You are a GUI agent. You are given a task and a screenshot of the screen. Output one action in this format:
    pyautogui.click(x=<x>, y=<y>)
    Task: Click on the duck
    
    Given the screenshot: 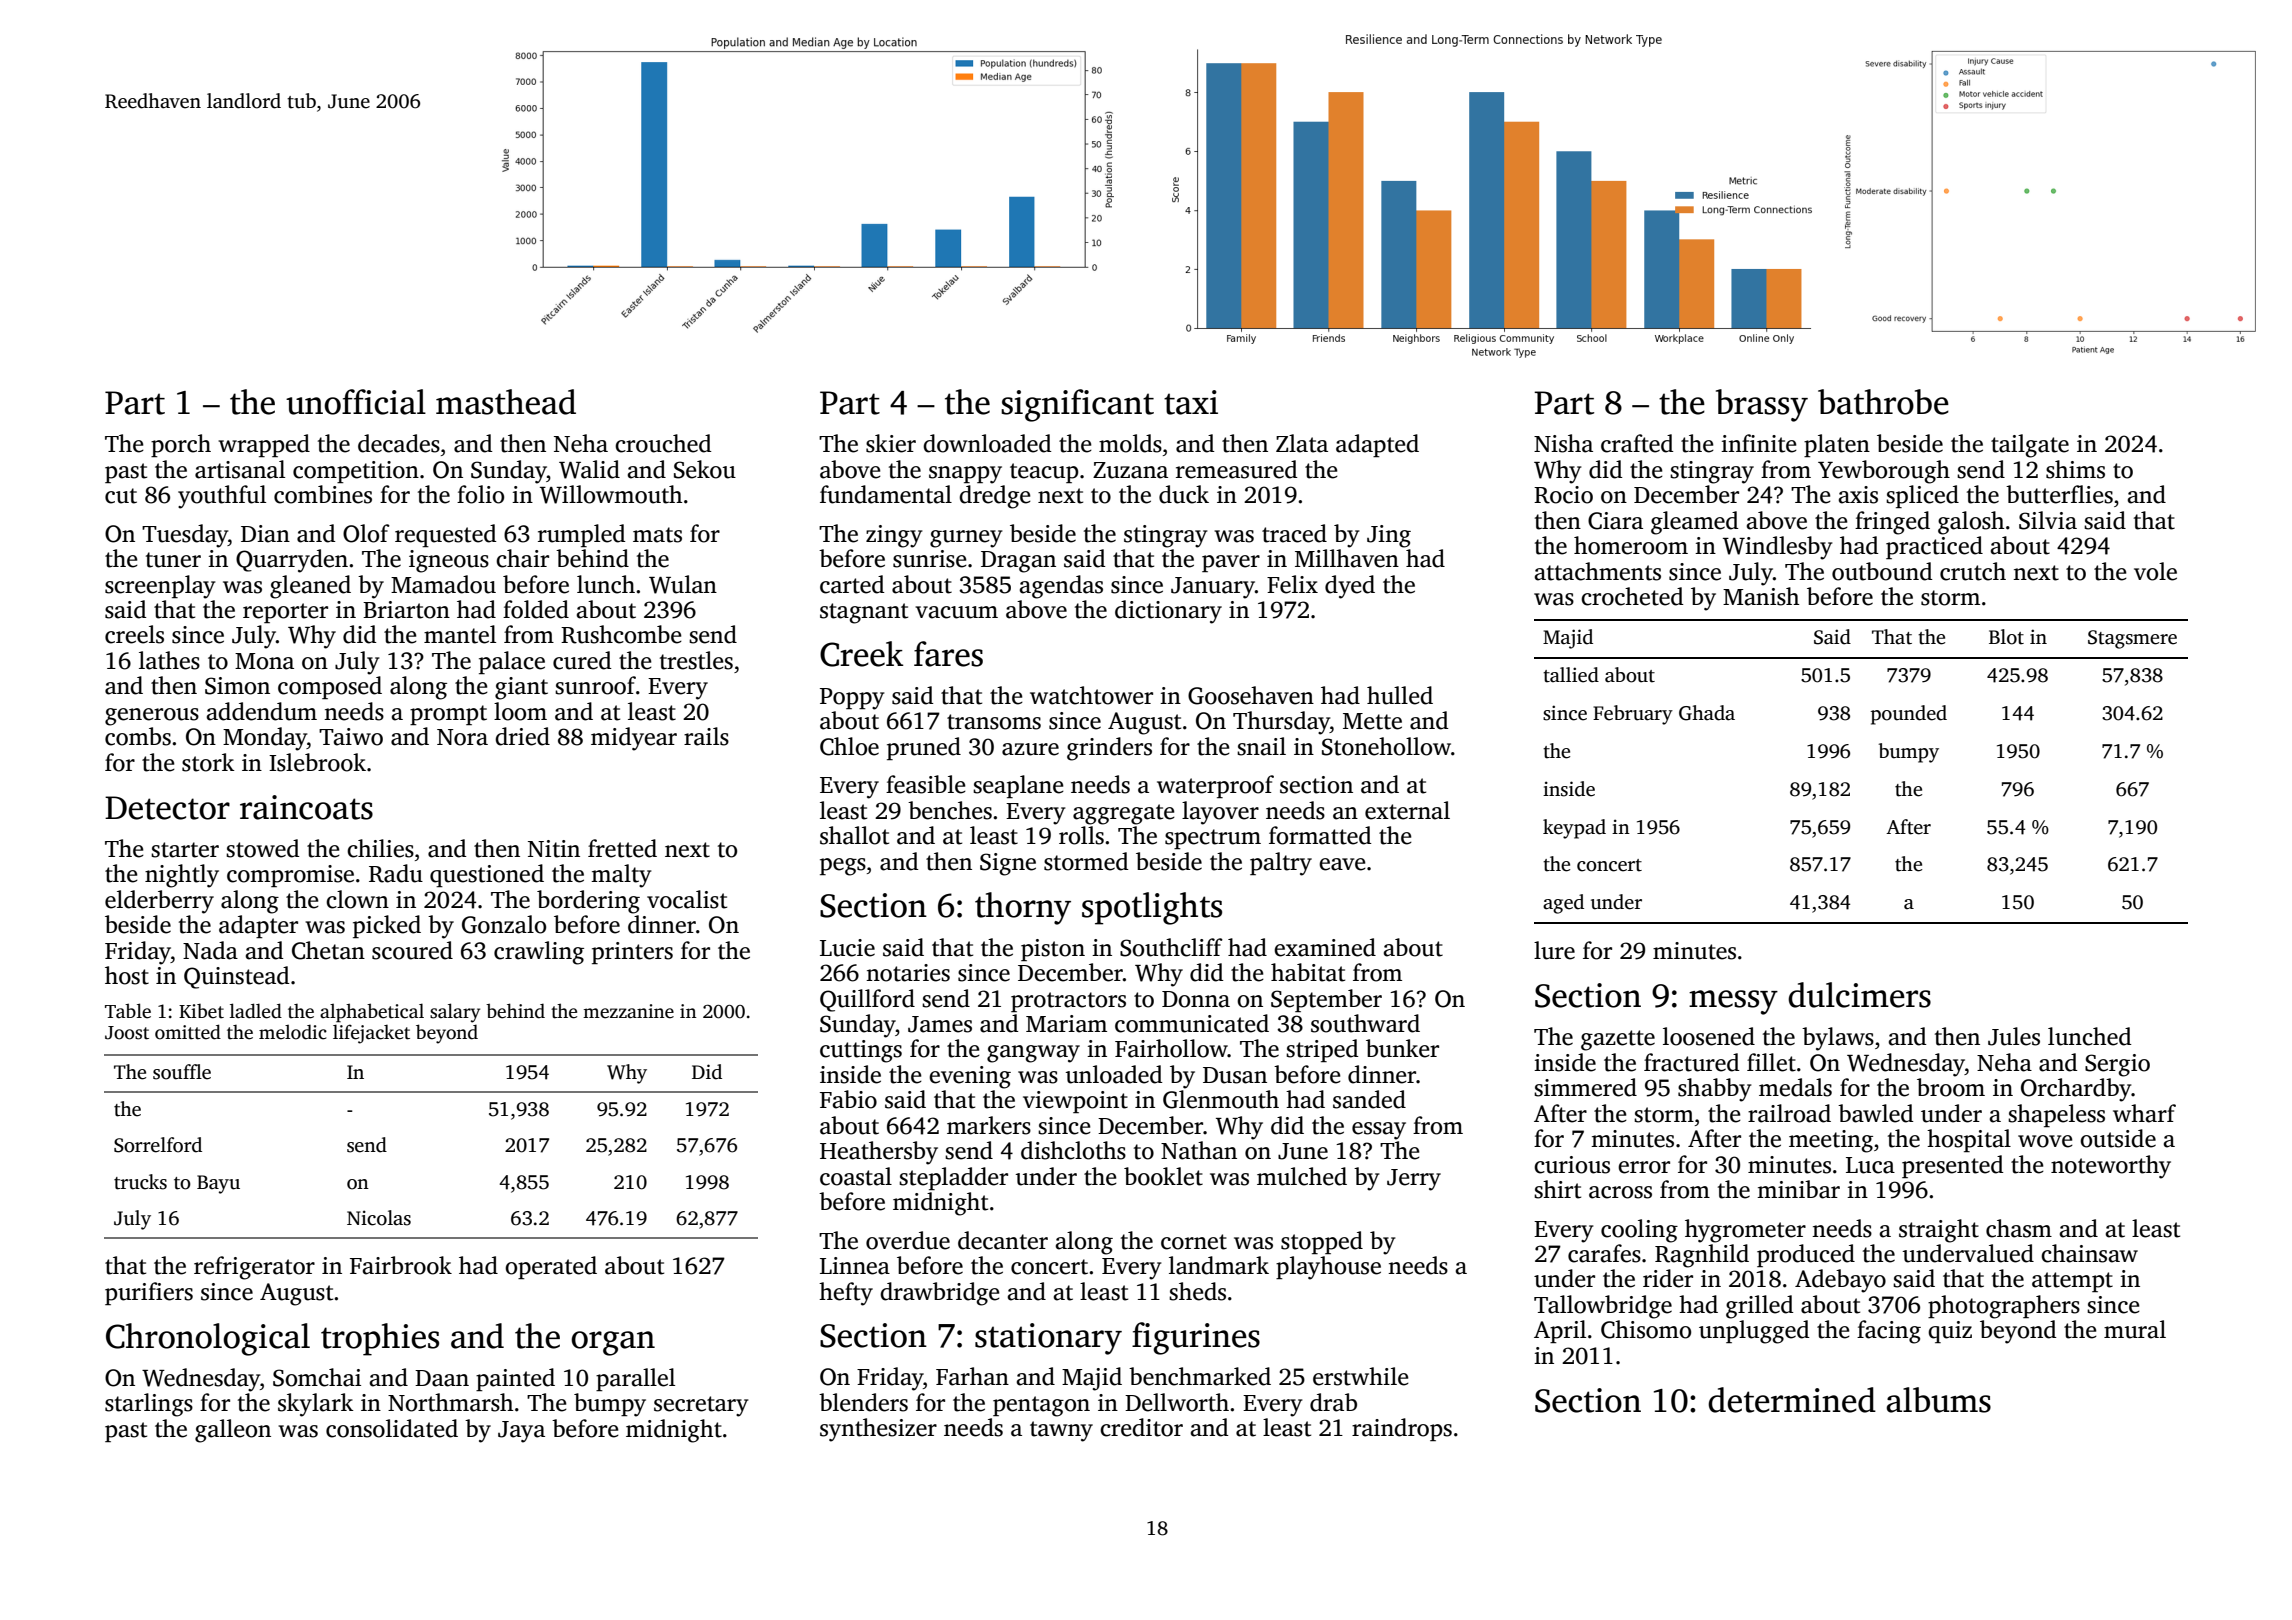 What is the action you would take?
    pyautogui.click(x=1184, y=494)
